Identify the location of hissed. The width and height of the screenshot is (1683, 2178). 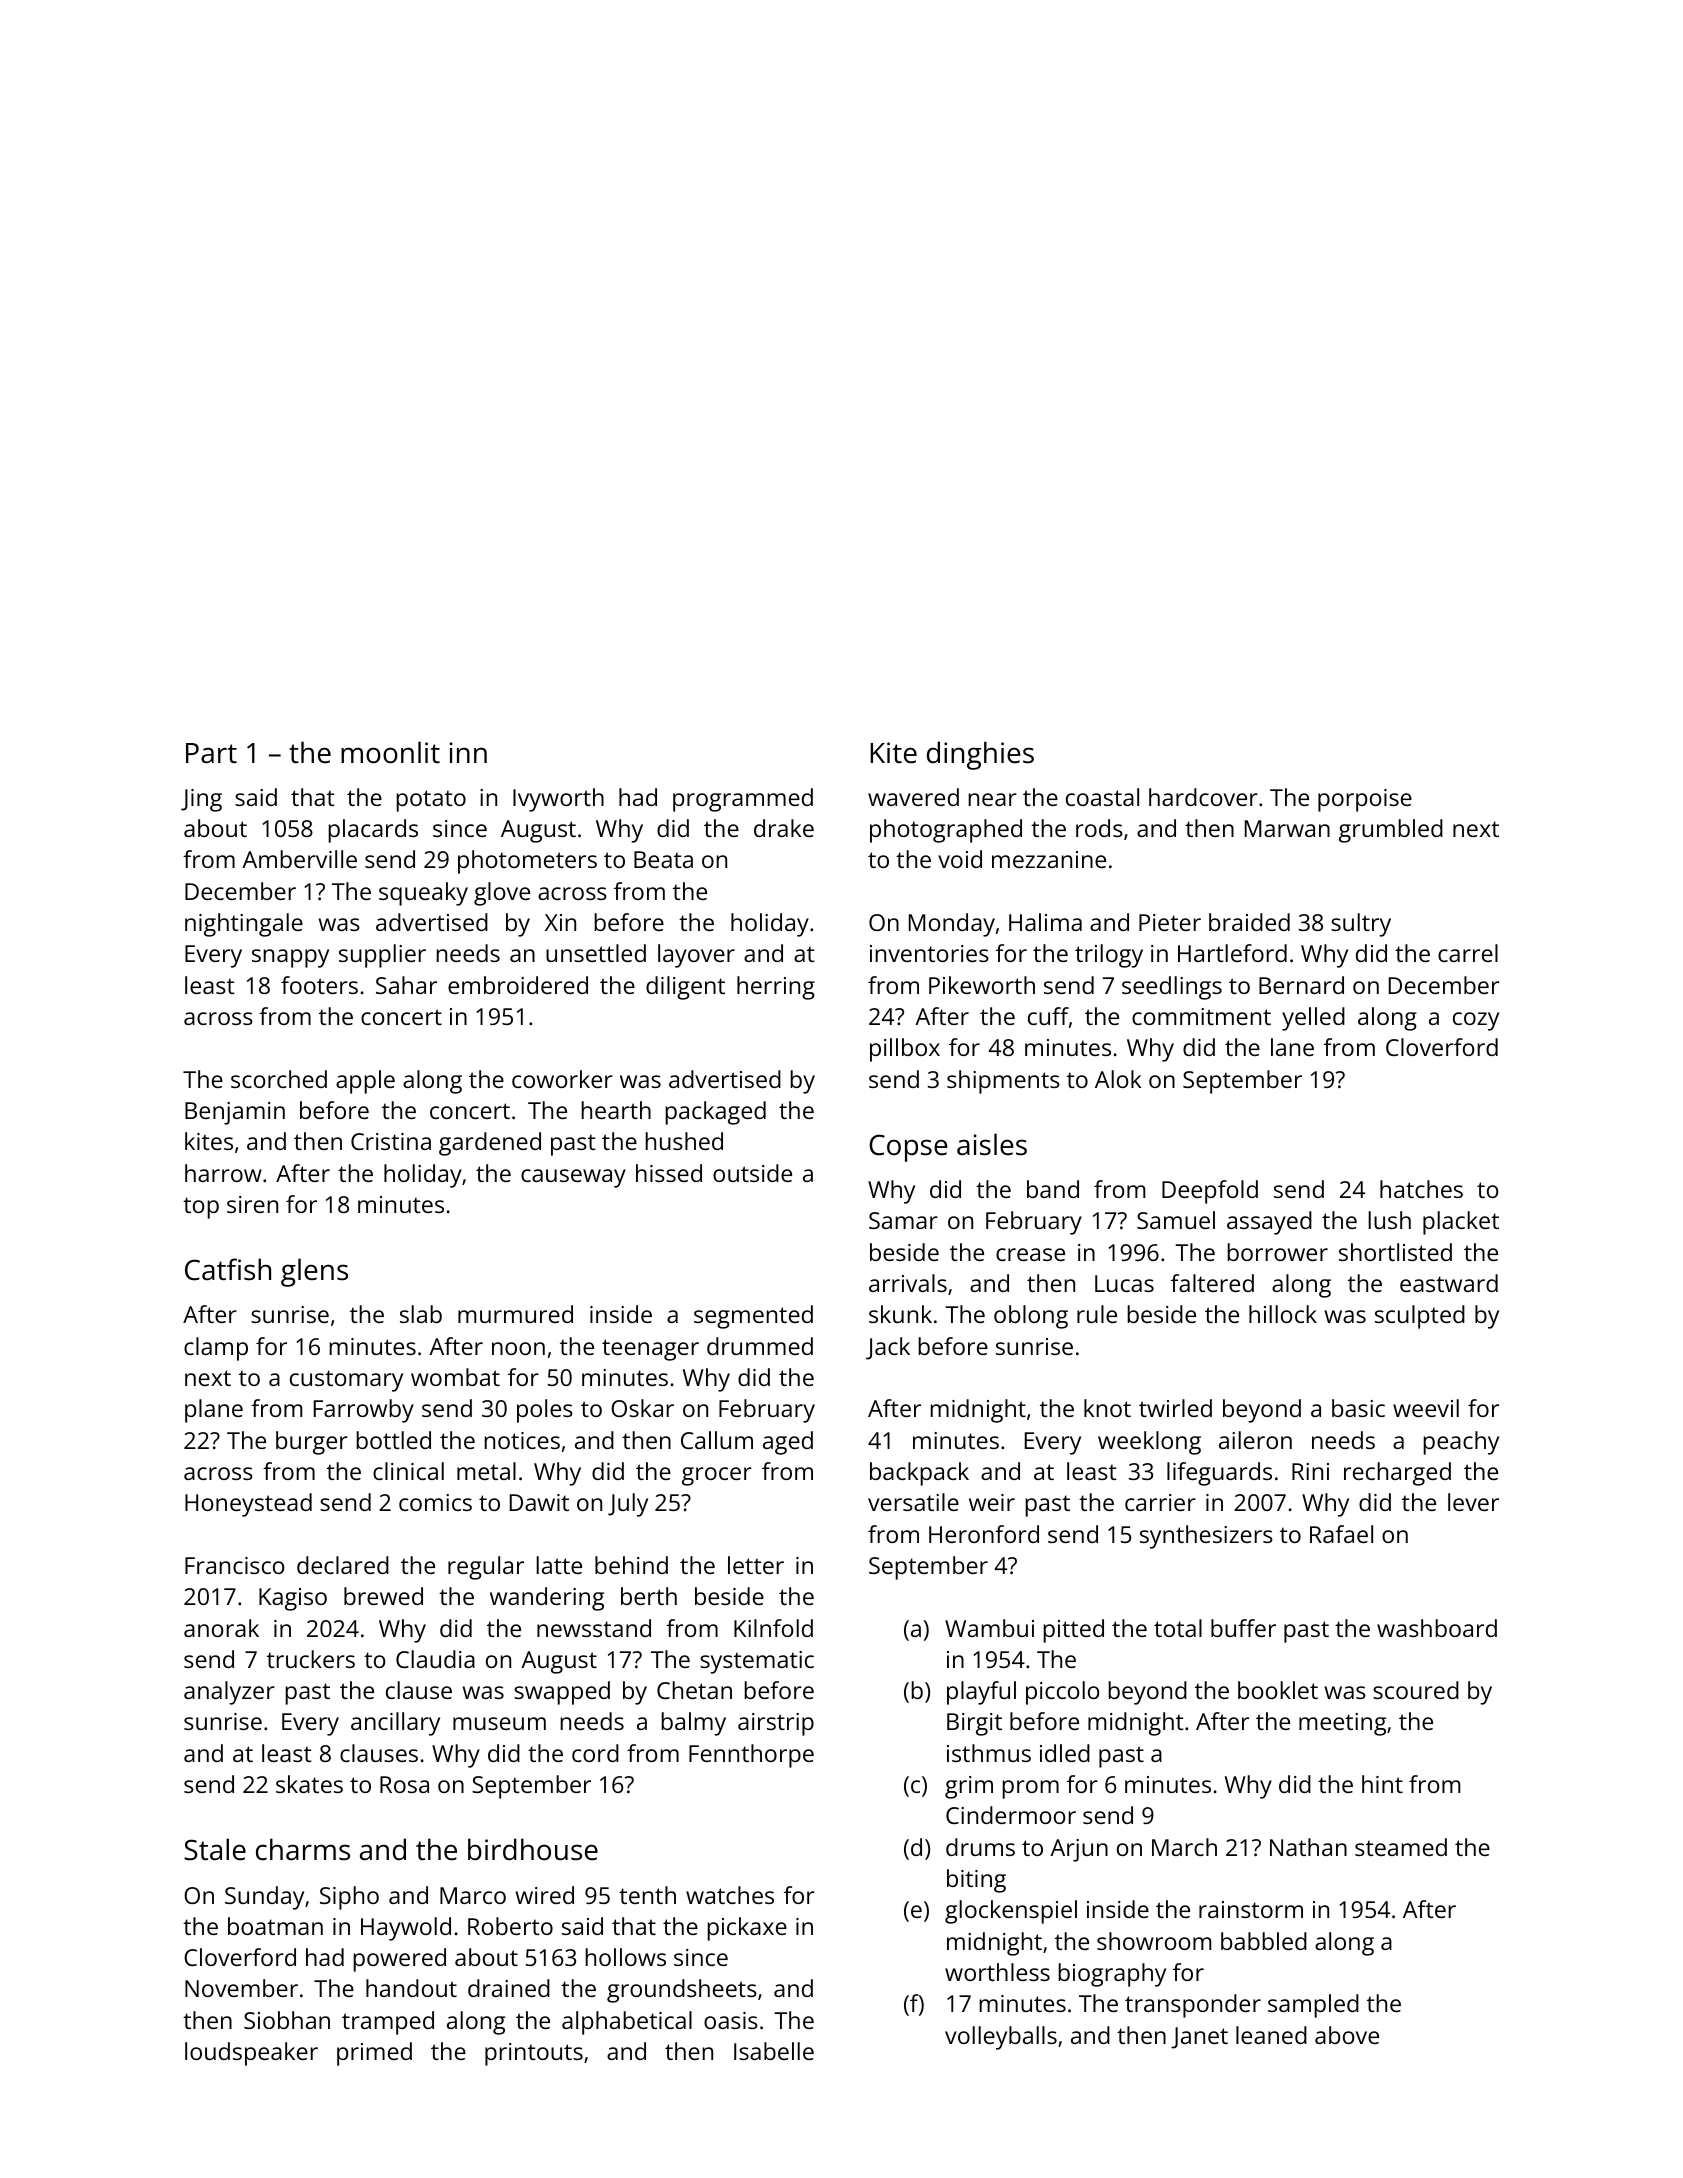
(669, 1173).
